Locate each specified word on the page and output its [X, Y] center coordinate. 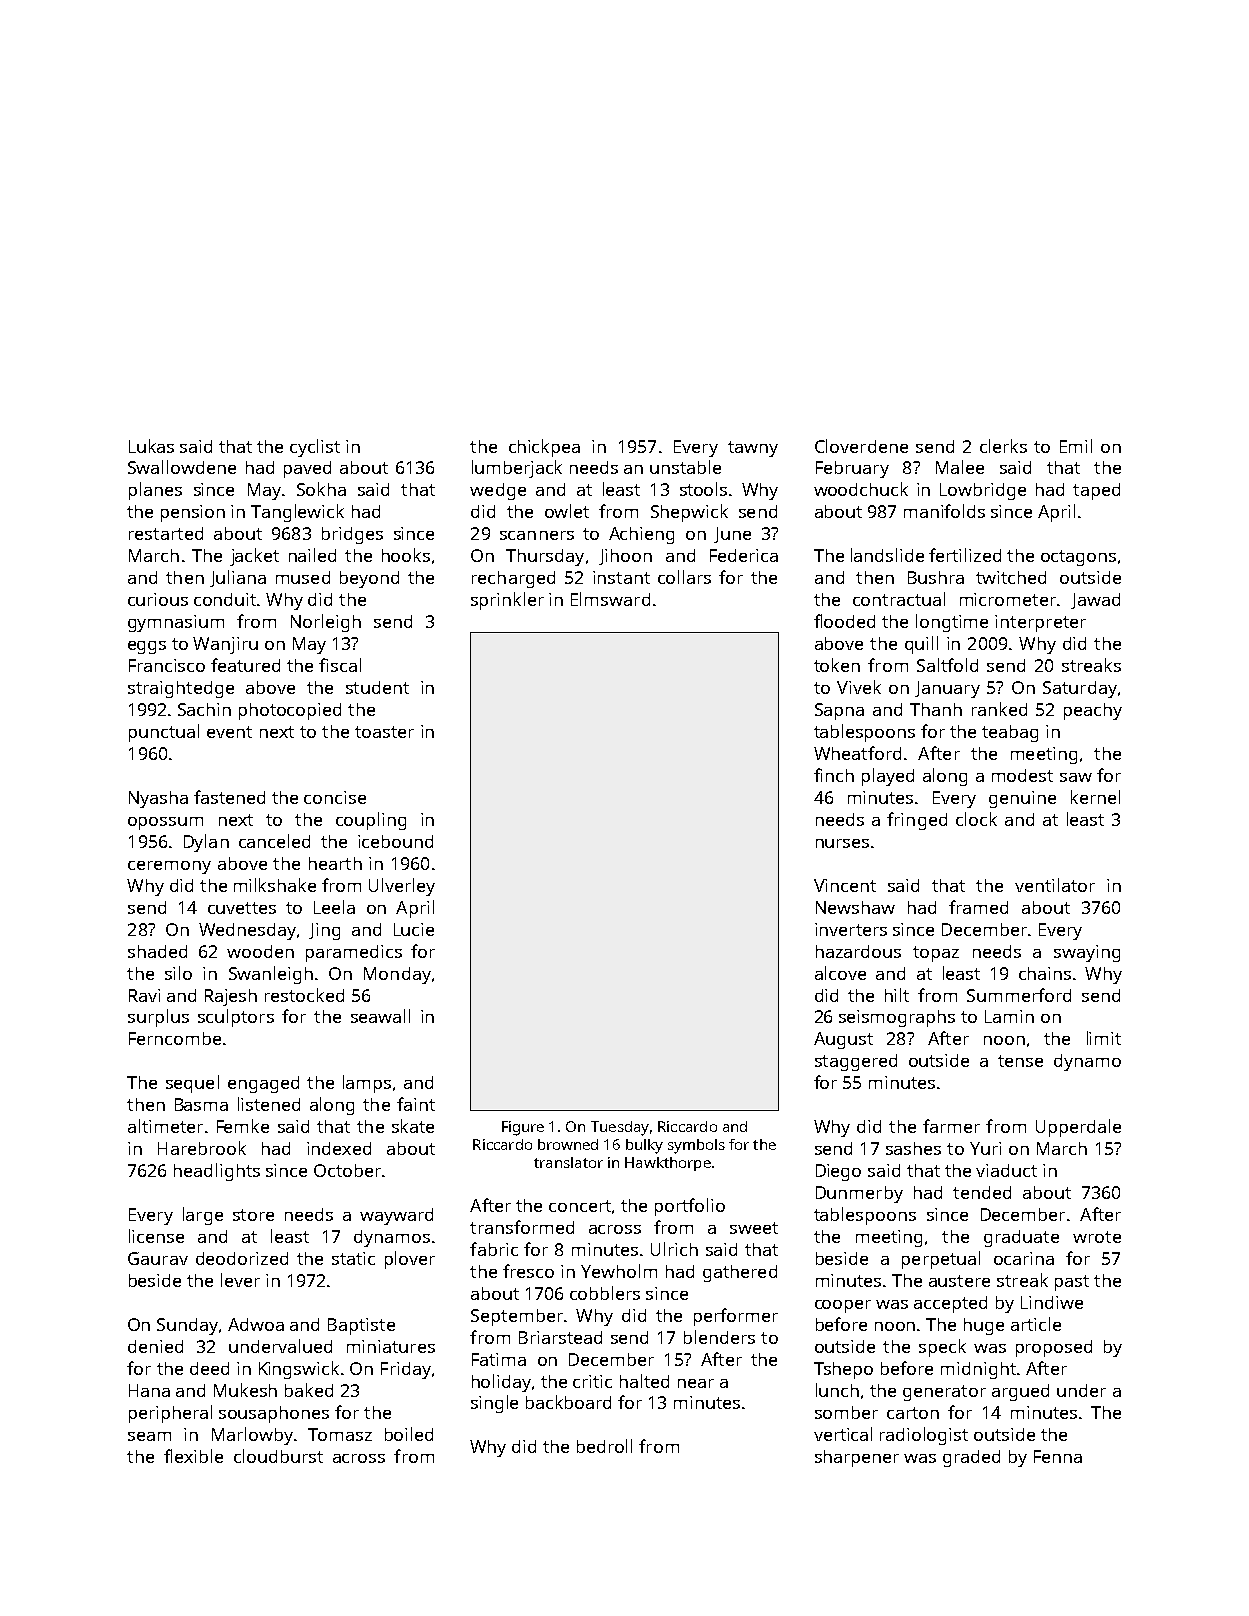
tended [982, 1192]
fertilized [965, 555]
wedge [498, 491]
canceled [274, 841]
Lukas [151, 446]
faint [416, 1104]
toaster [384, 732]
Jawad [1095, 601]
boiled [409, 1434]
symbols [696, 1146]
